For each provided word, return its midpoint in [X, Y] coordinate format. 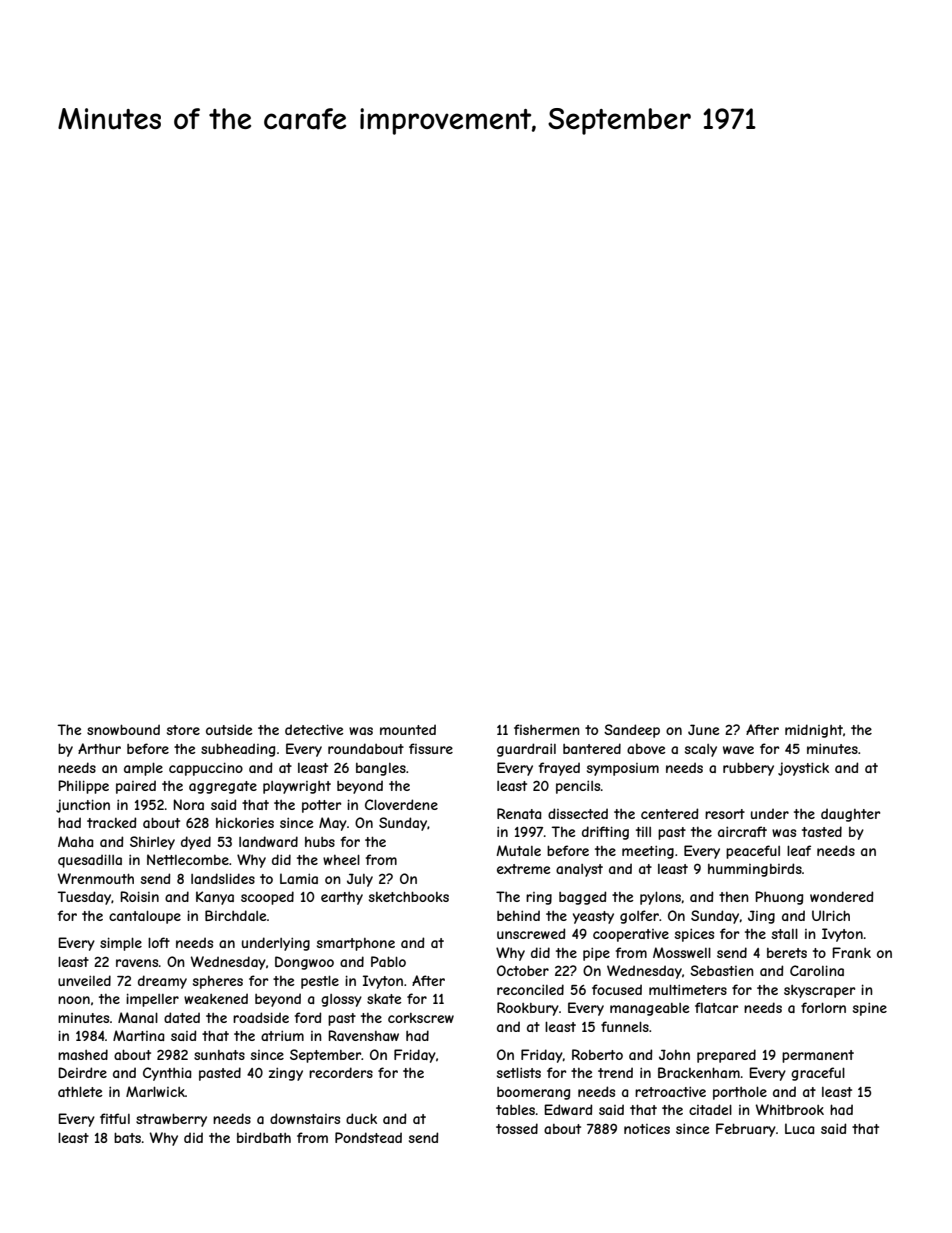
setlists [519, 1072]
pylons [660, 898]
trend [615, 1072]
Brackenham [699, 1072]
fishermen [547, 729]
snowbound [123, 729]
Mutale [518, 850]
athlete [80, 1091]
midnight [814, 731]
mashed [83, 1054]
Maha [75, 841]
